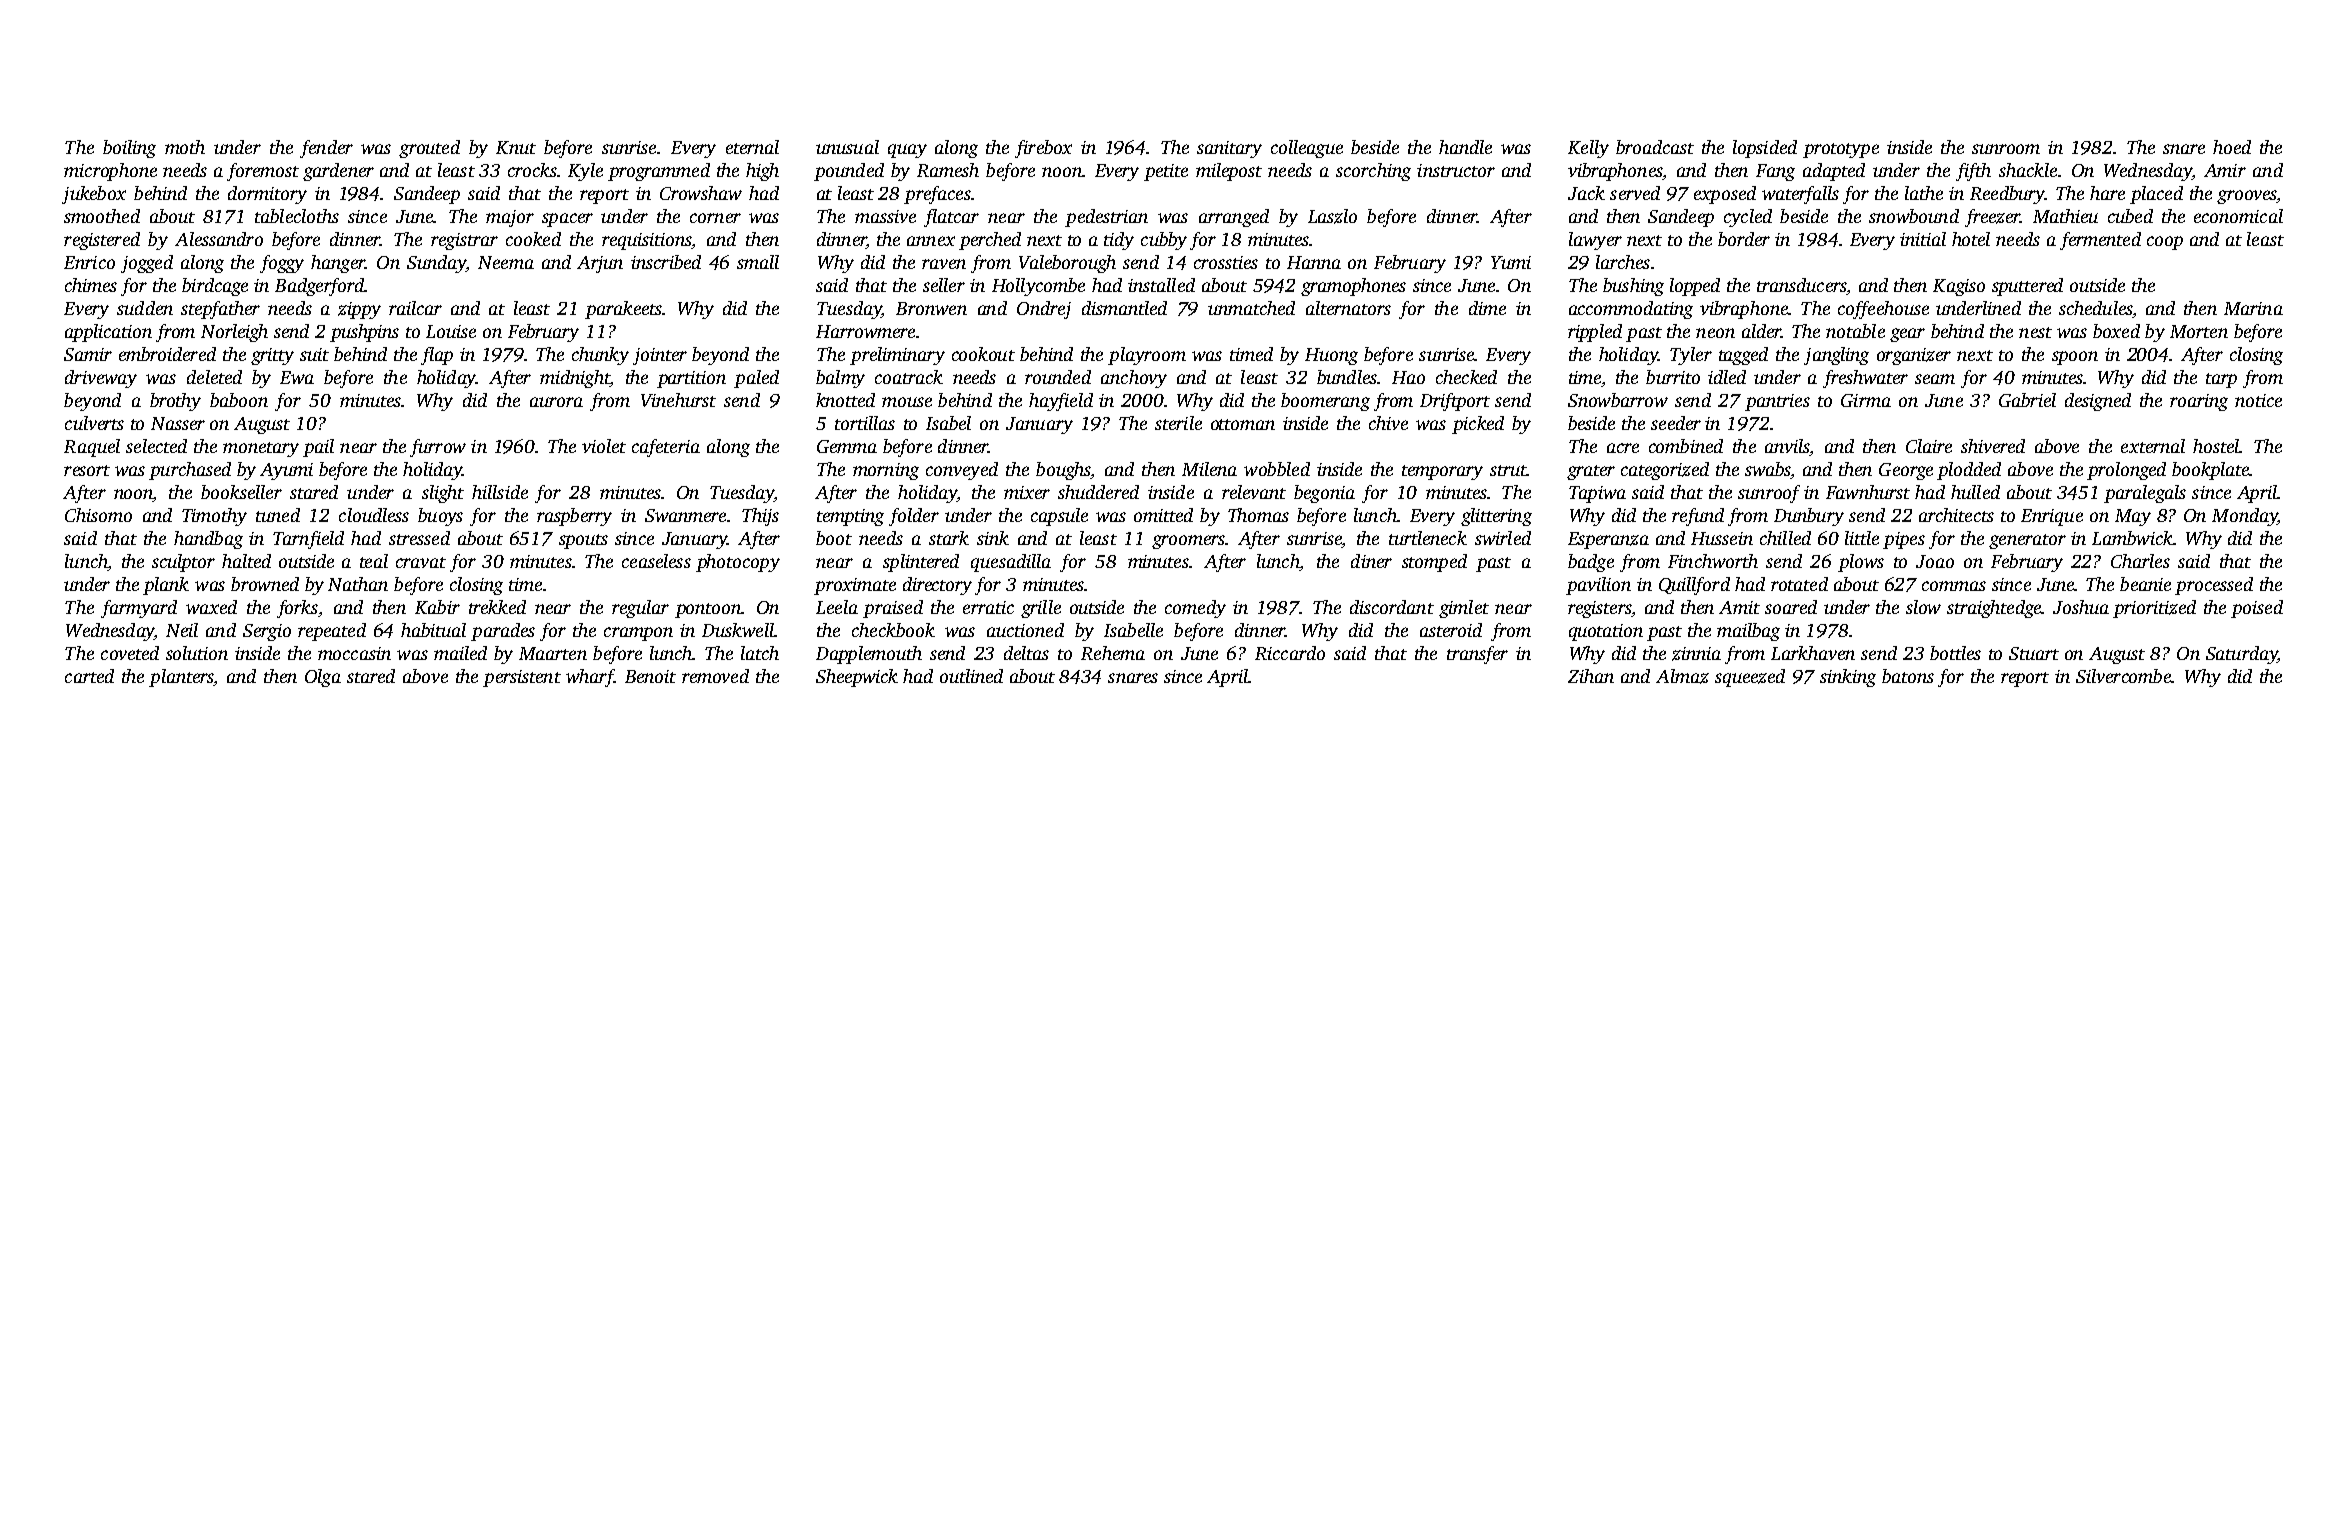  I want to click on boiling, so click(129, 149).
